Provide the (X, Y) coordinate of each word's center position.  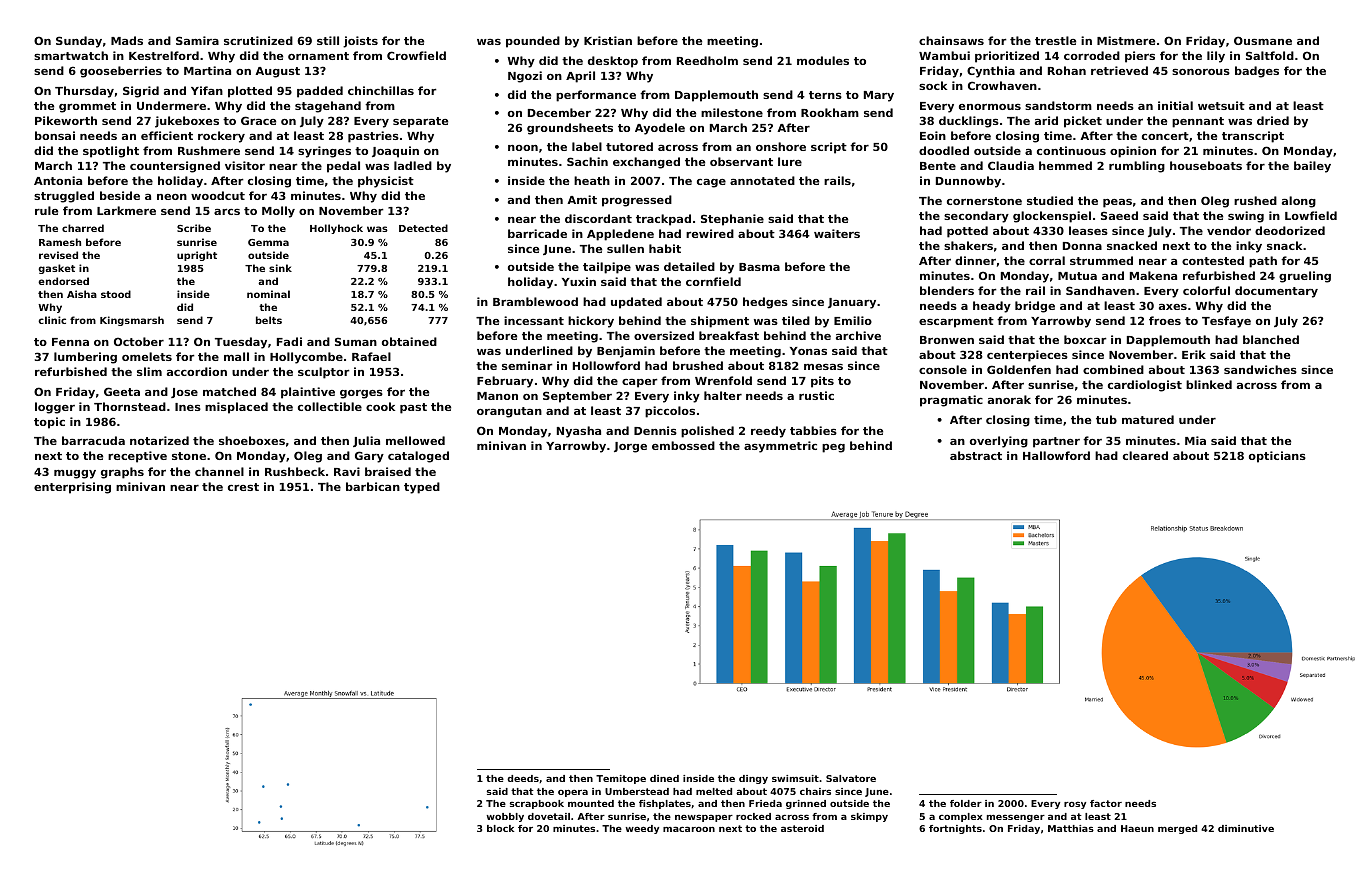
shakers (968, 245)
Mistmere (1126, 40)
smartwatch (71, 55)
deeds (523, 778)
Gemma (268, 242)
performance (596, 96)
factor (1106, 803)
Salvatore (851, 778)
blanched (1271, 339)
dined (664, 778)
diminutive (1246, 828)
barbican (373, 486)
